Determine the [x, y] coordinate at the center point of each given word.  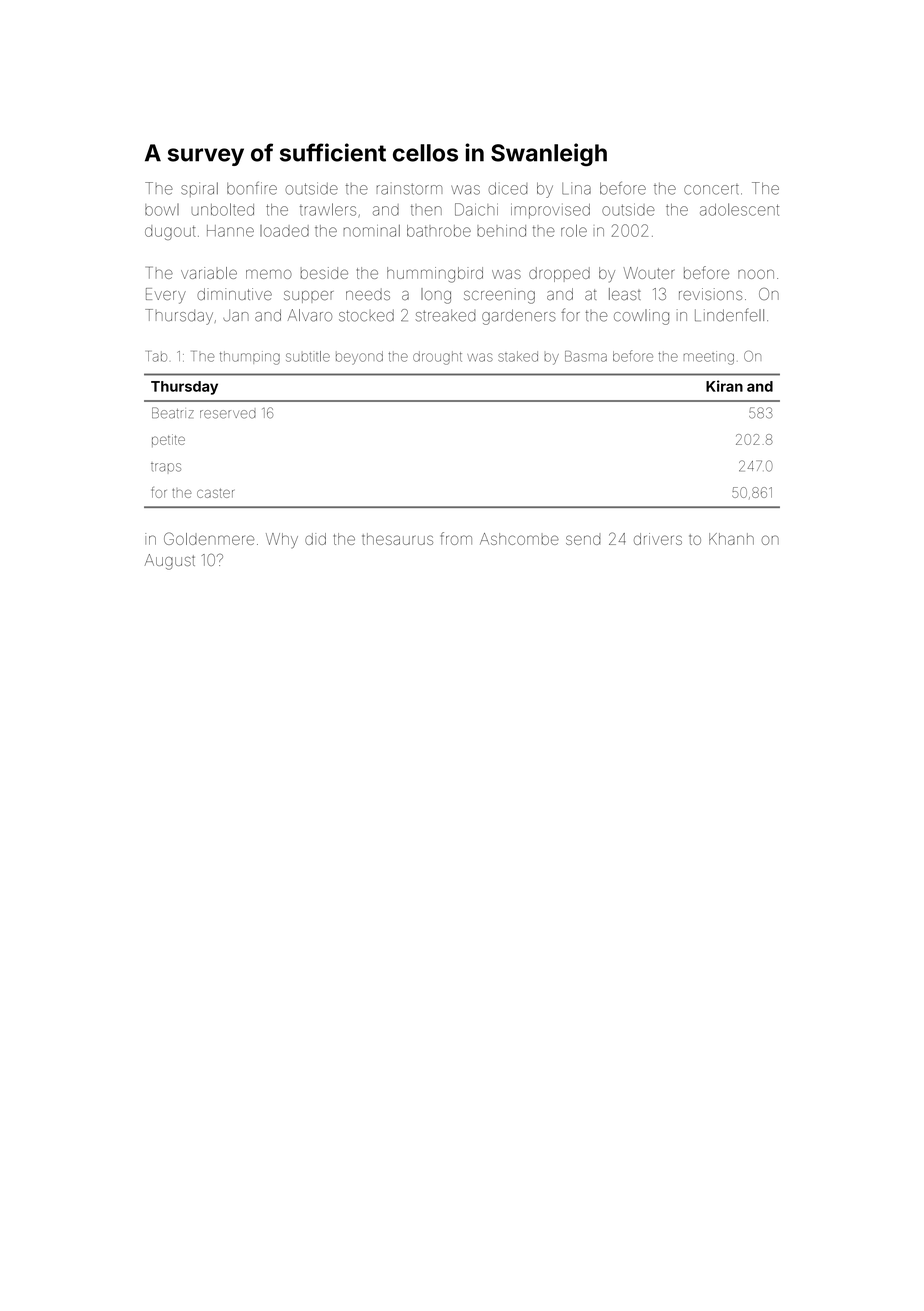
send [583, 540]
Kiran [724, 386]
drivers [658, 539]
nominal [371, 231]
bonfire [252, 188]
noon [756, 274]
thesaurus [397, 539]
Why [282, 540]
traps [166, 467]
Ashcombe [519, 539]
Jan [236, 315]
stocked [366, 315]
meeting [709, 358]
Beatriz [173, 413]
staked [518, 356]
